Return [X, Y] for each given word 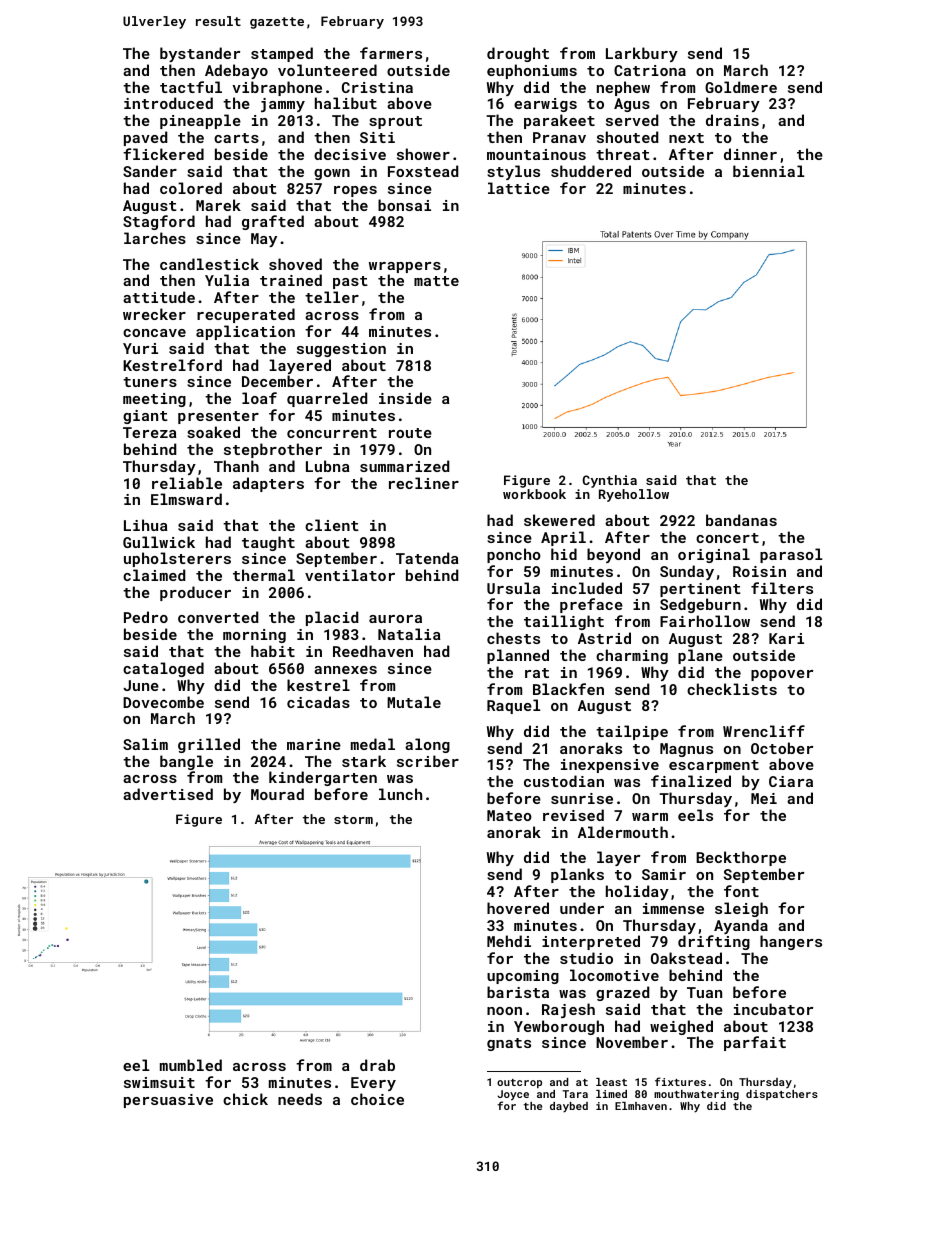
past [350, 282]
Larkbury [642, 54]
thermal [264, 575]
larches [155, 238]
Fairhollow [705, 621]
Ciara [791, 781]
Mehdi [509, 941]
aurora [395, 619]
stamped [282, 54]
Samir [664, 874]
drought [518, 54]
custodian [564, 781]
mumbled [191, 1065]
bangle [186, 762]
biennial [768, 171]
